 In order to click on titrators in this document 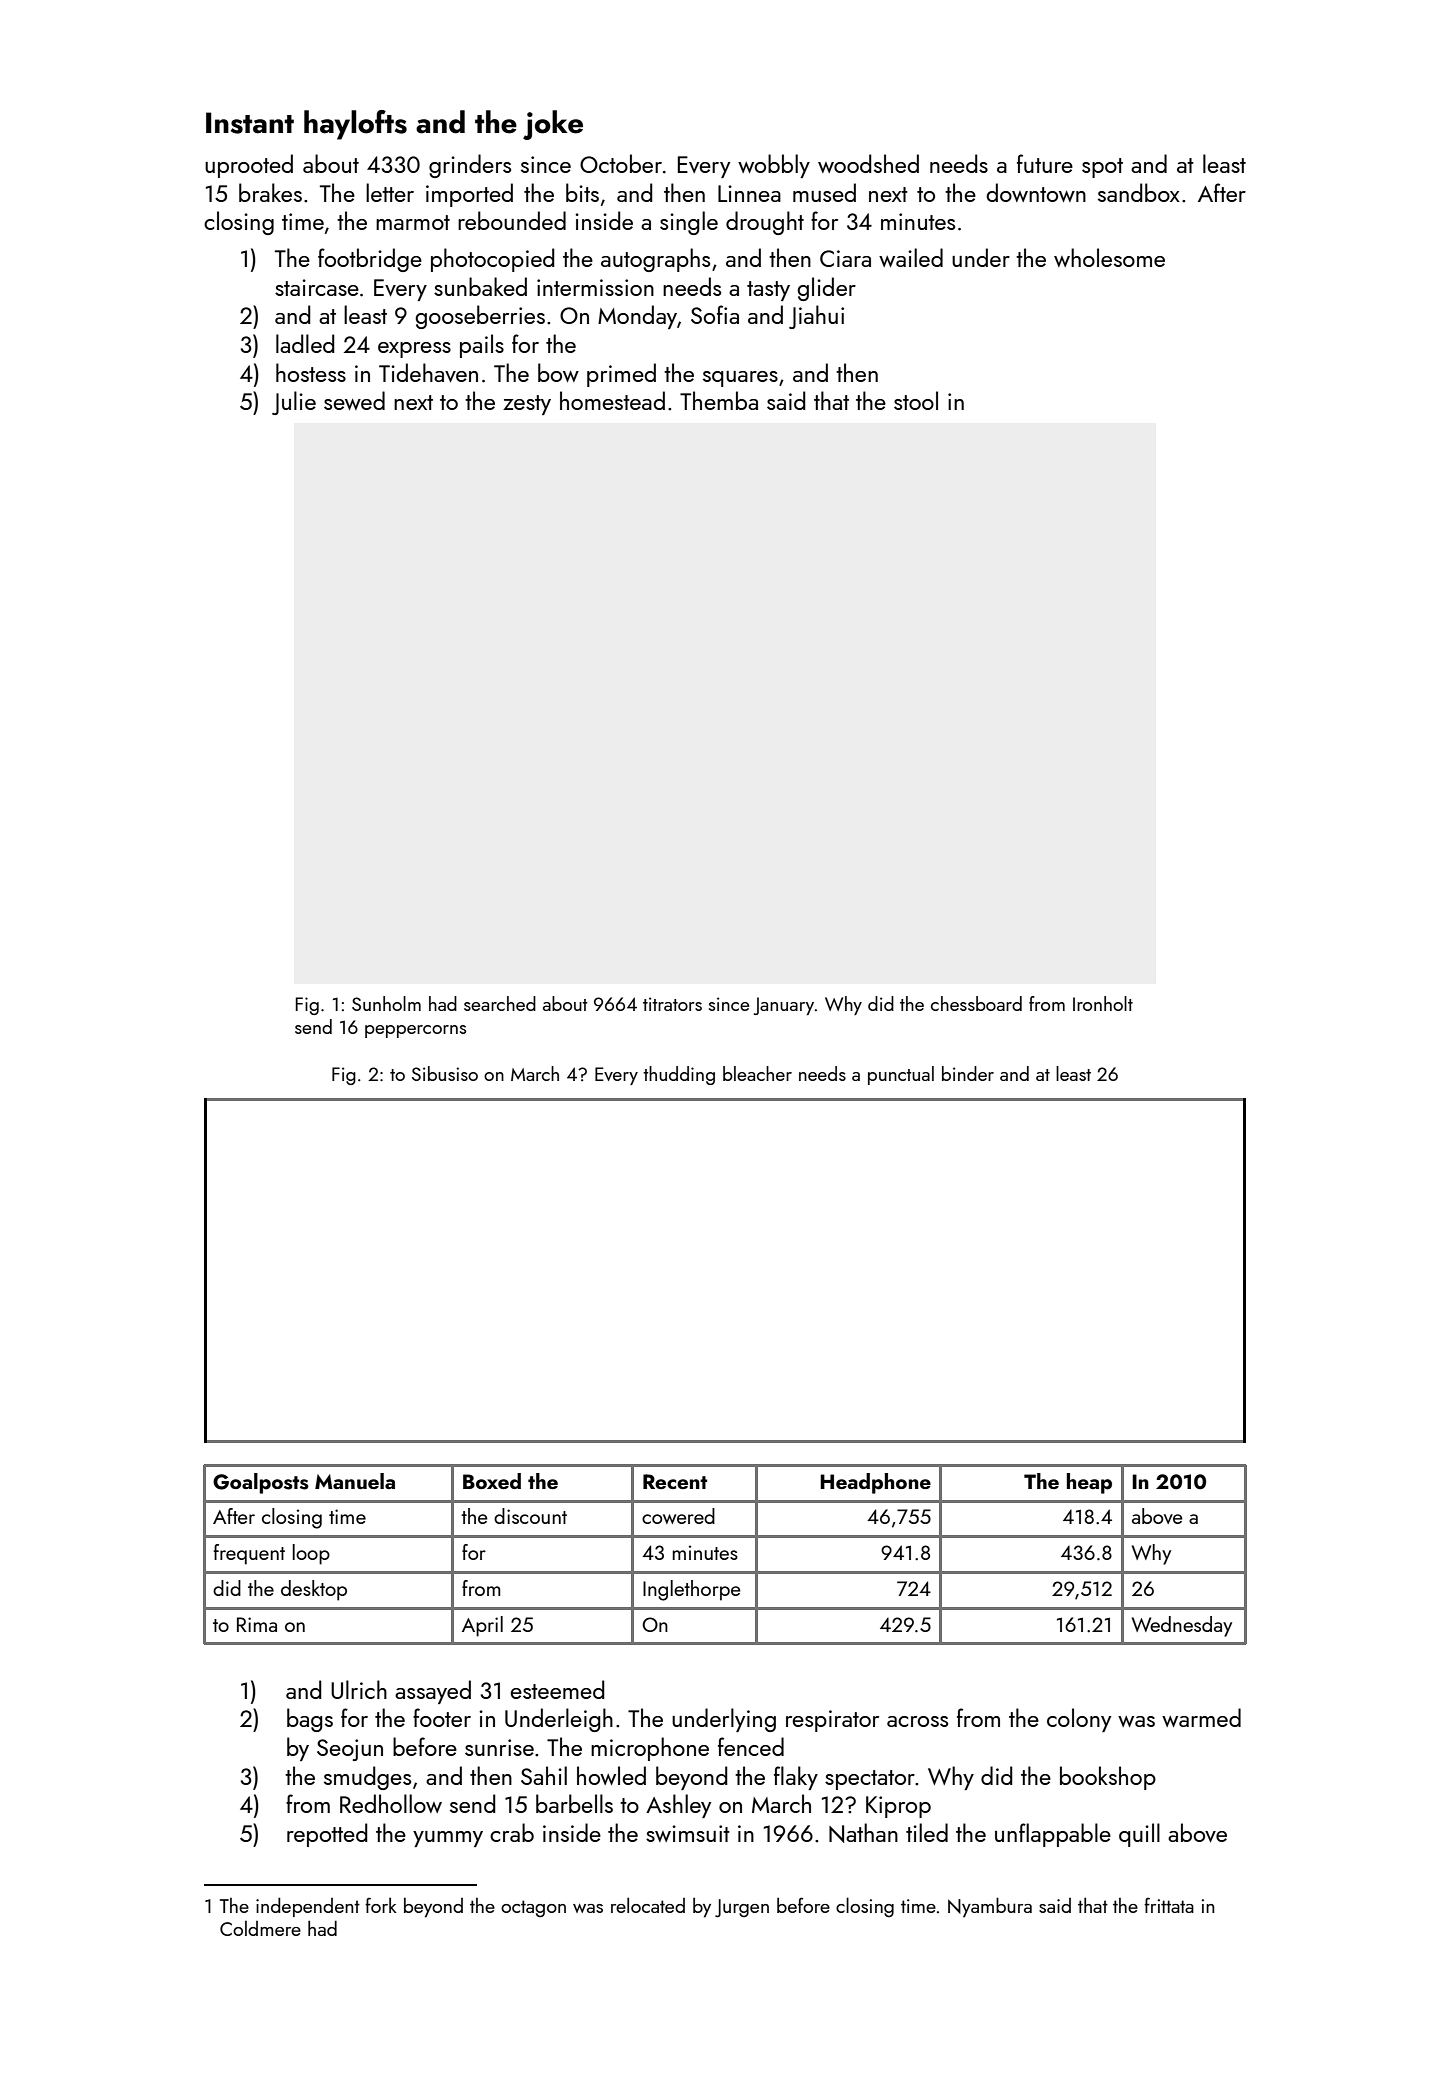, I will do `click(672, 1004)`.
